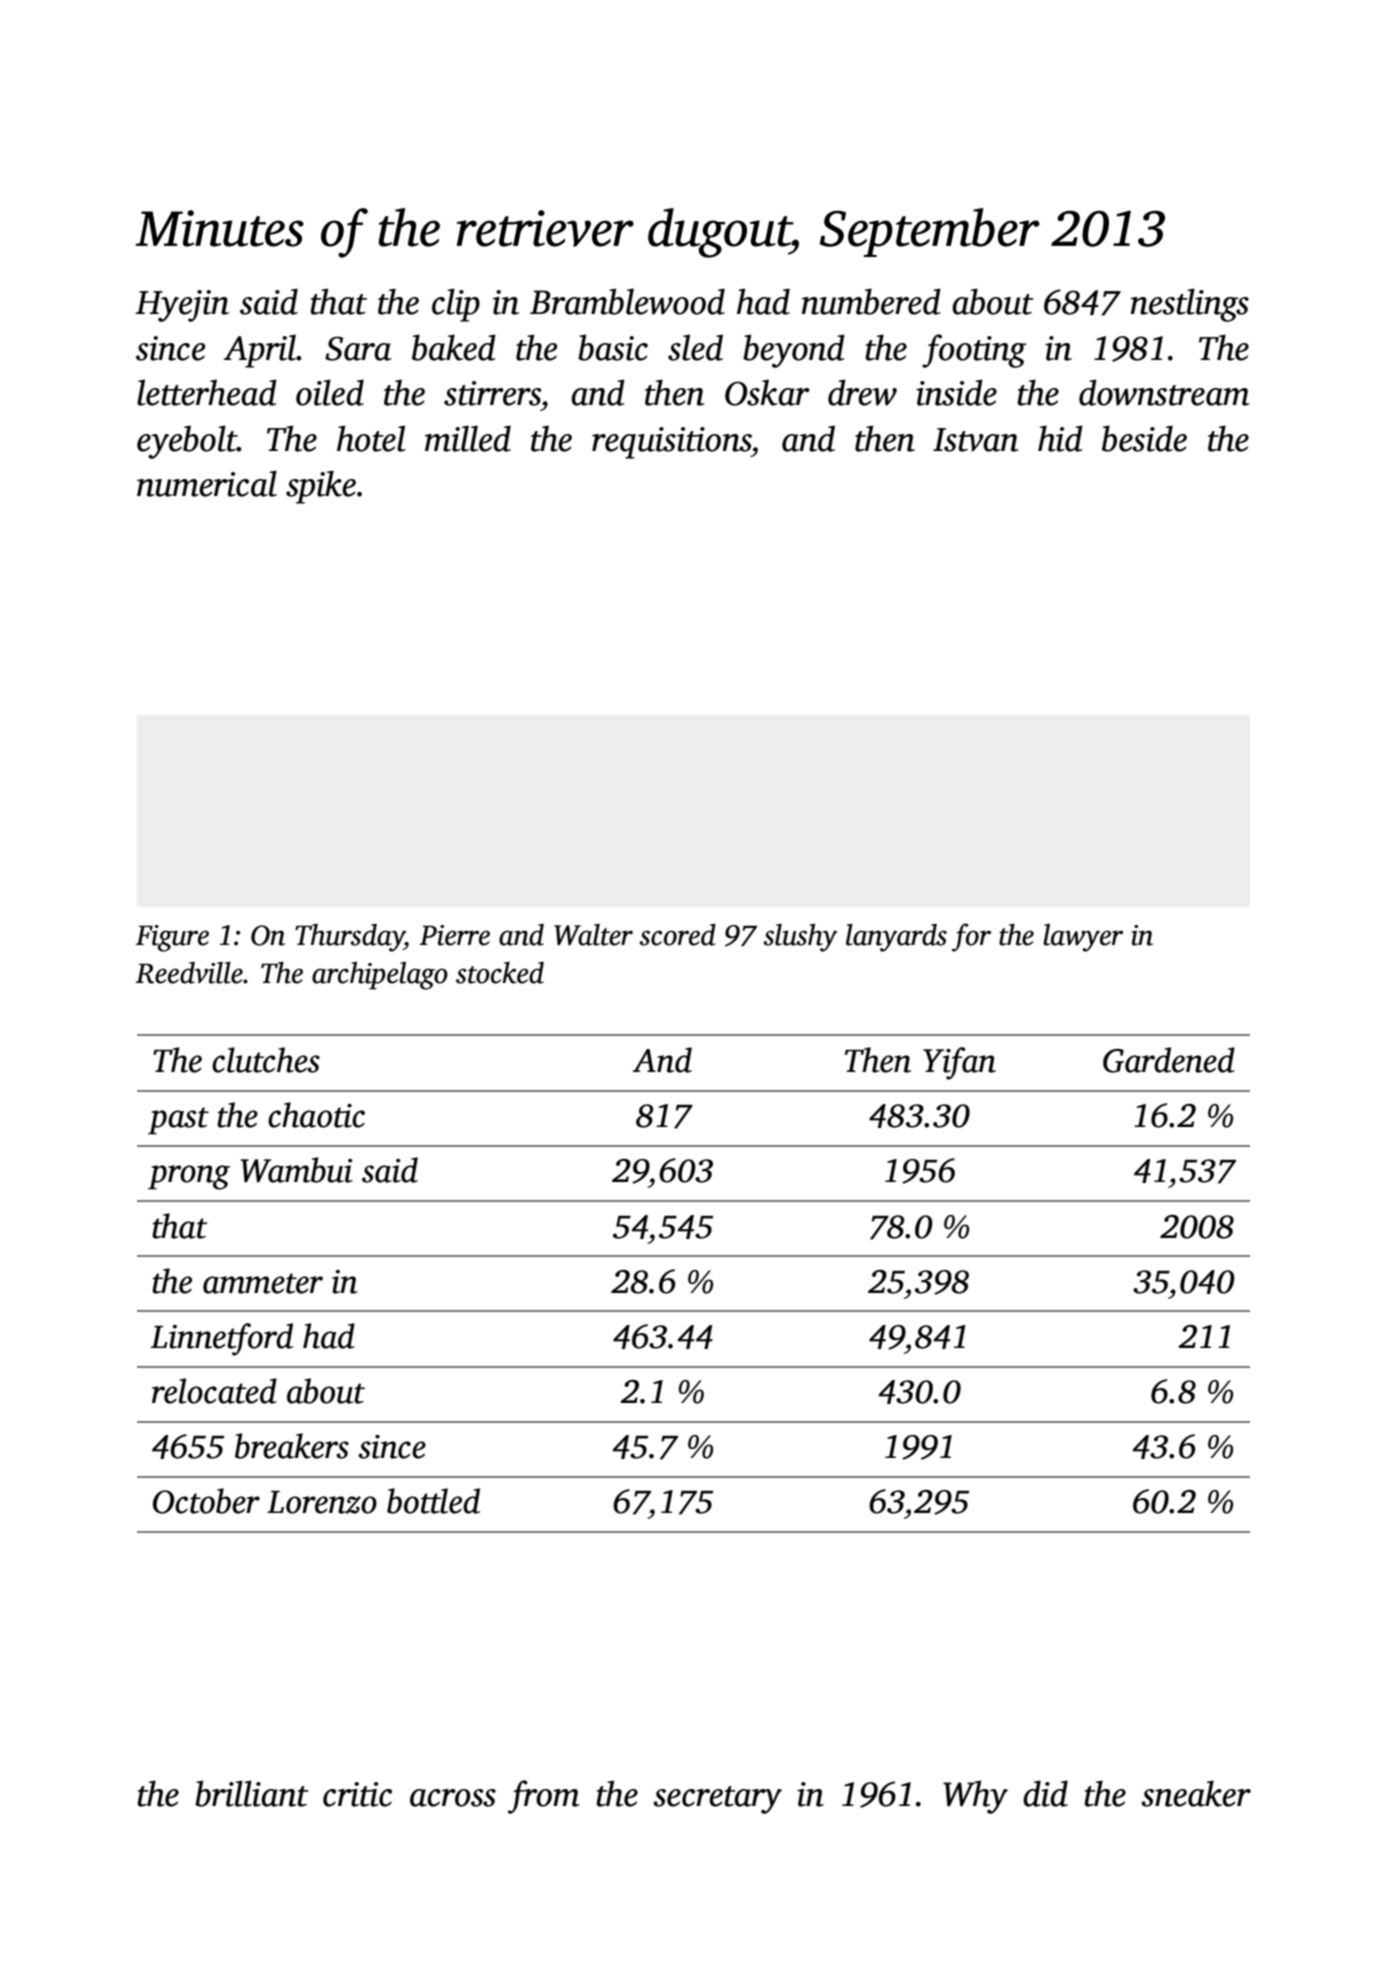  Describe the element at coordinates (456, 305) in the page. I see `clip` at that location.
